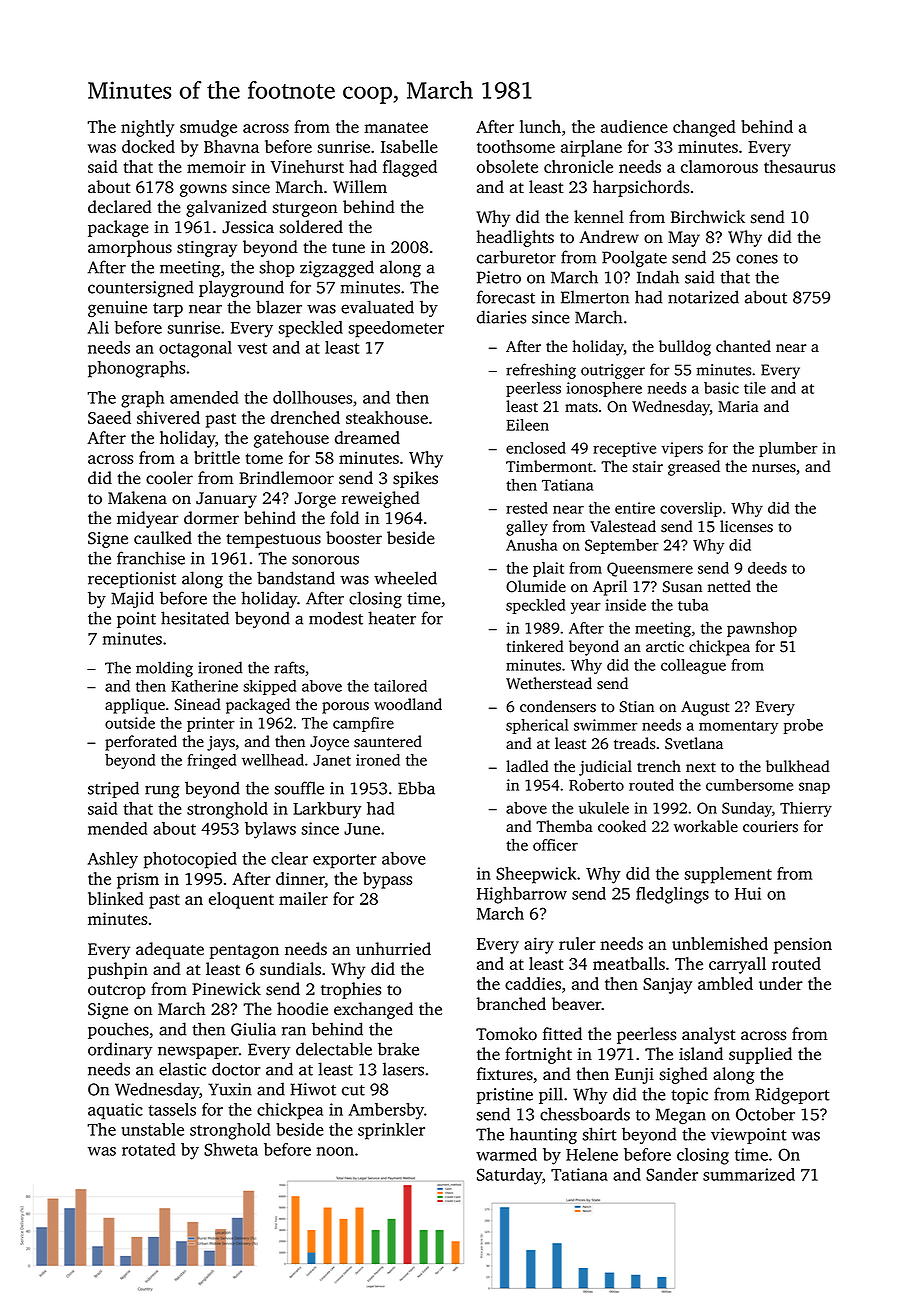 The height and width of the screenshot is (1314, 924). What do you see at coordinates (581, 408) in the screenshot?
I see `mats` at bounding box center [581, 408].
